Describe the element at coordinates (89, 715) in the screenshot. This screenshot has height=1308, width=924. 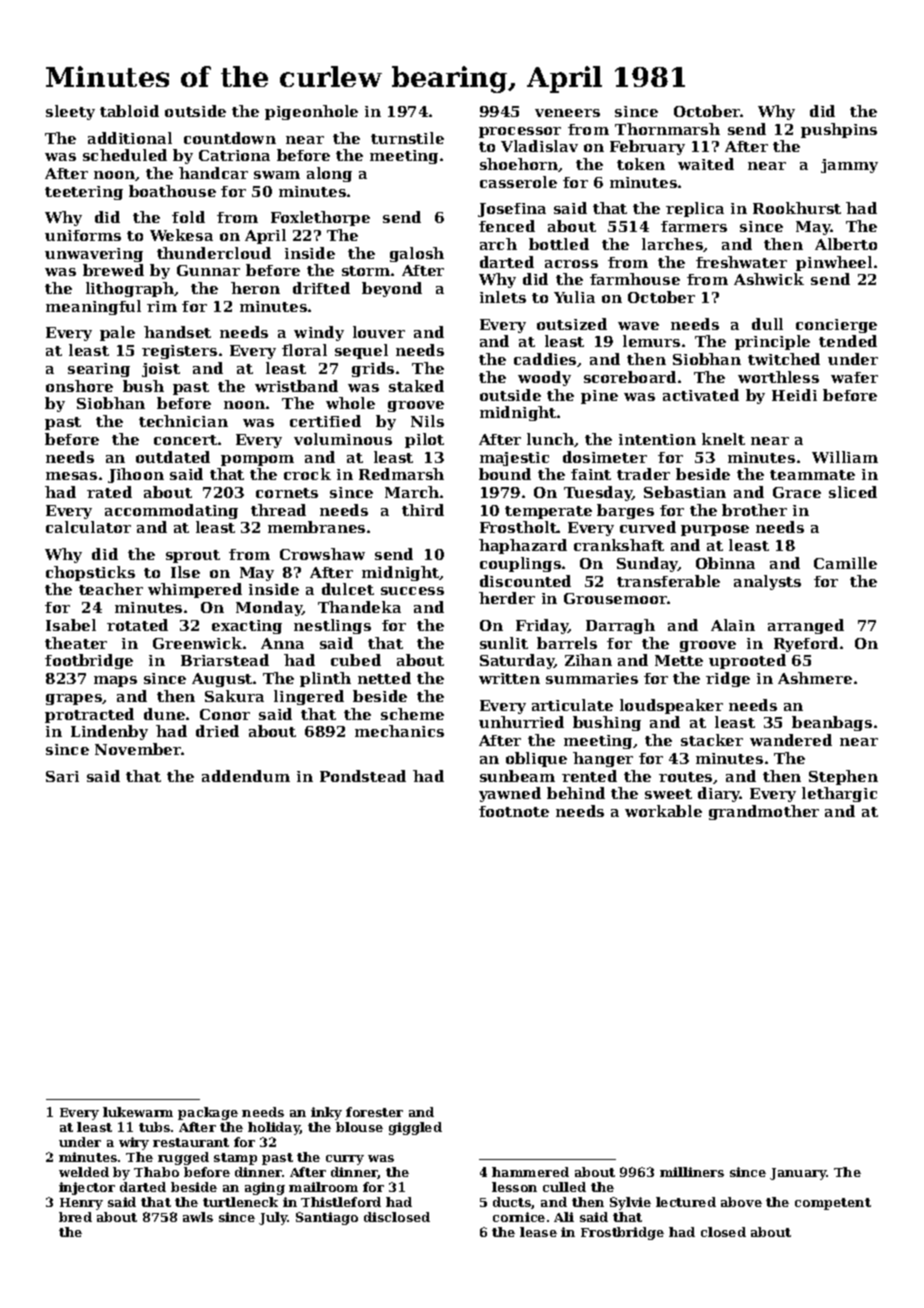
I see `protracted` at that location.
